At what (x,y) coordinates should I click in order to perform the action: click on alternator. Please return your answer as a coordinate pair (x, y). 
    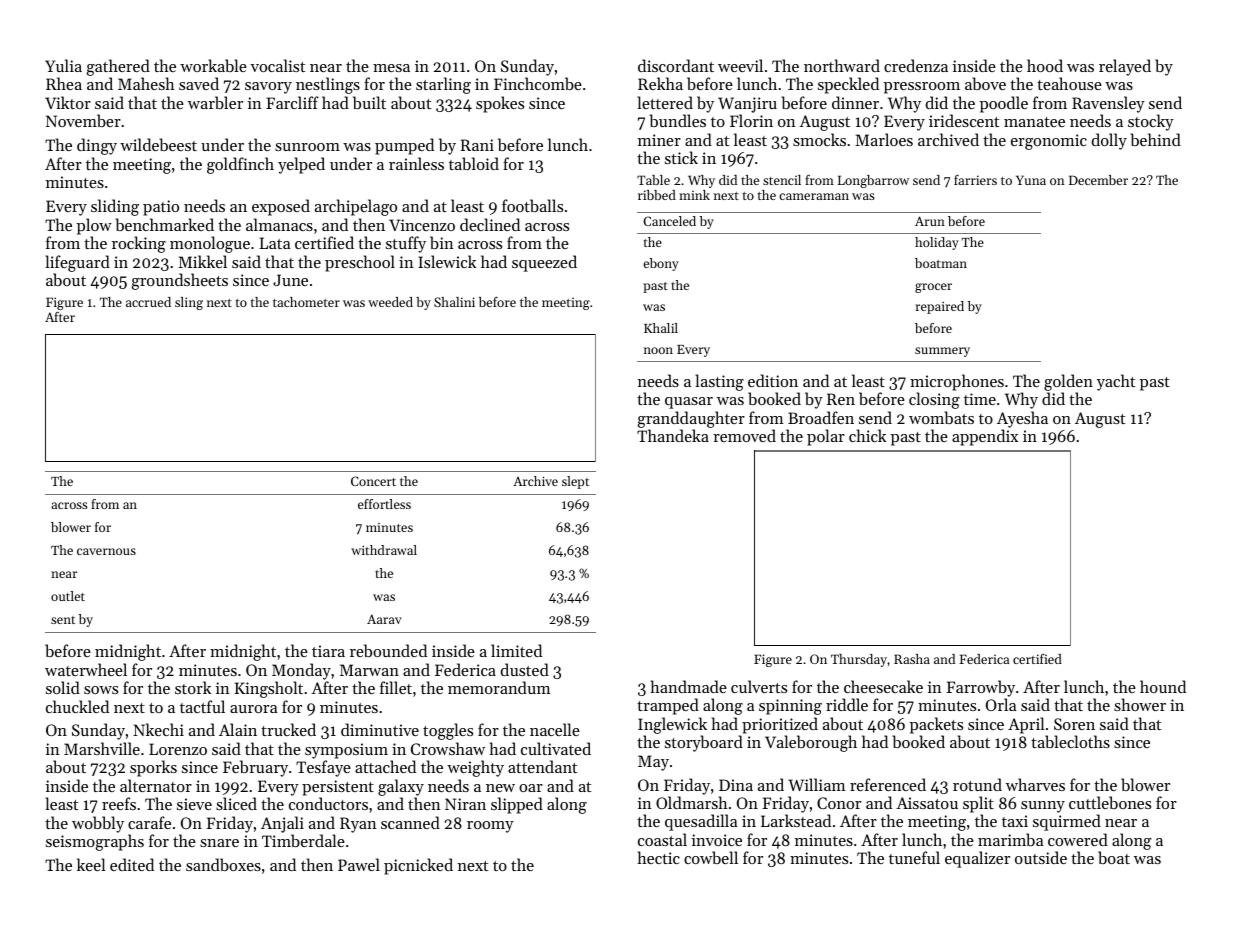
    Looking at the image, I should click on (156, 785).
